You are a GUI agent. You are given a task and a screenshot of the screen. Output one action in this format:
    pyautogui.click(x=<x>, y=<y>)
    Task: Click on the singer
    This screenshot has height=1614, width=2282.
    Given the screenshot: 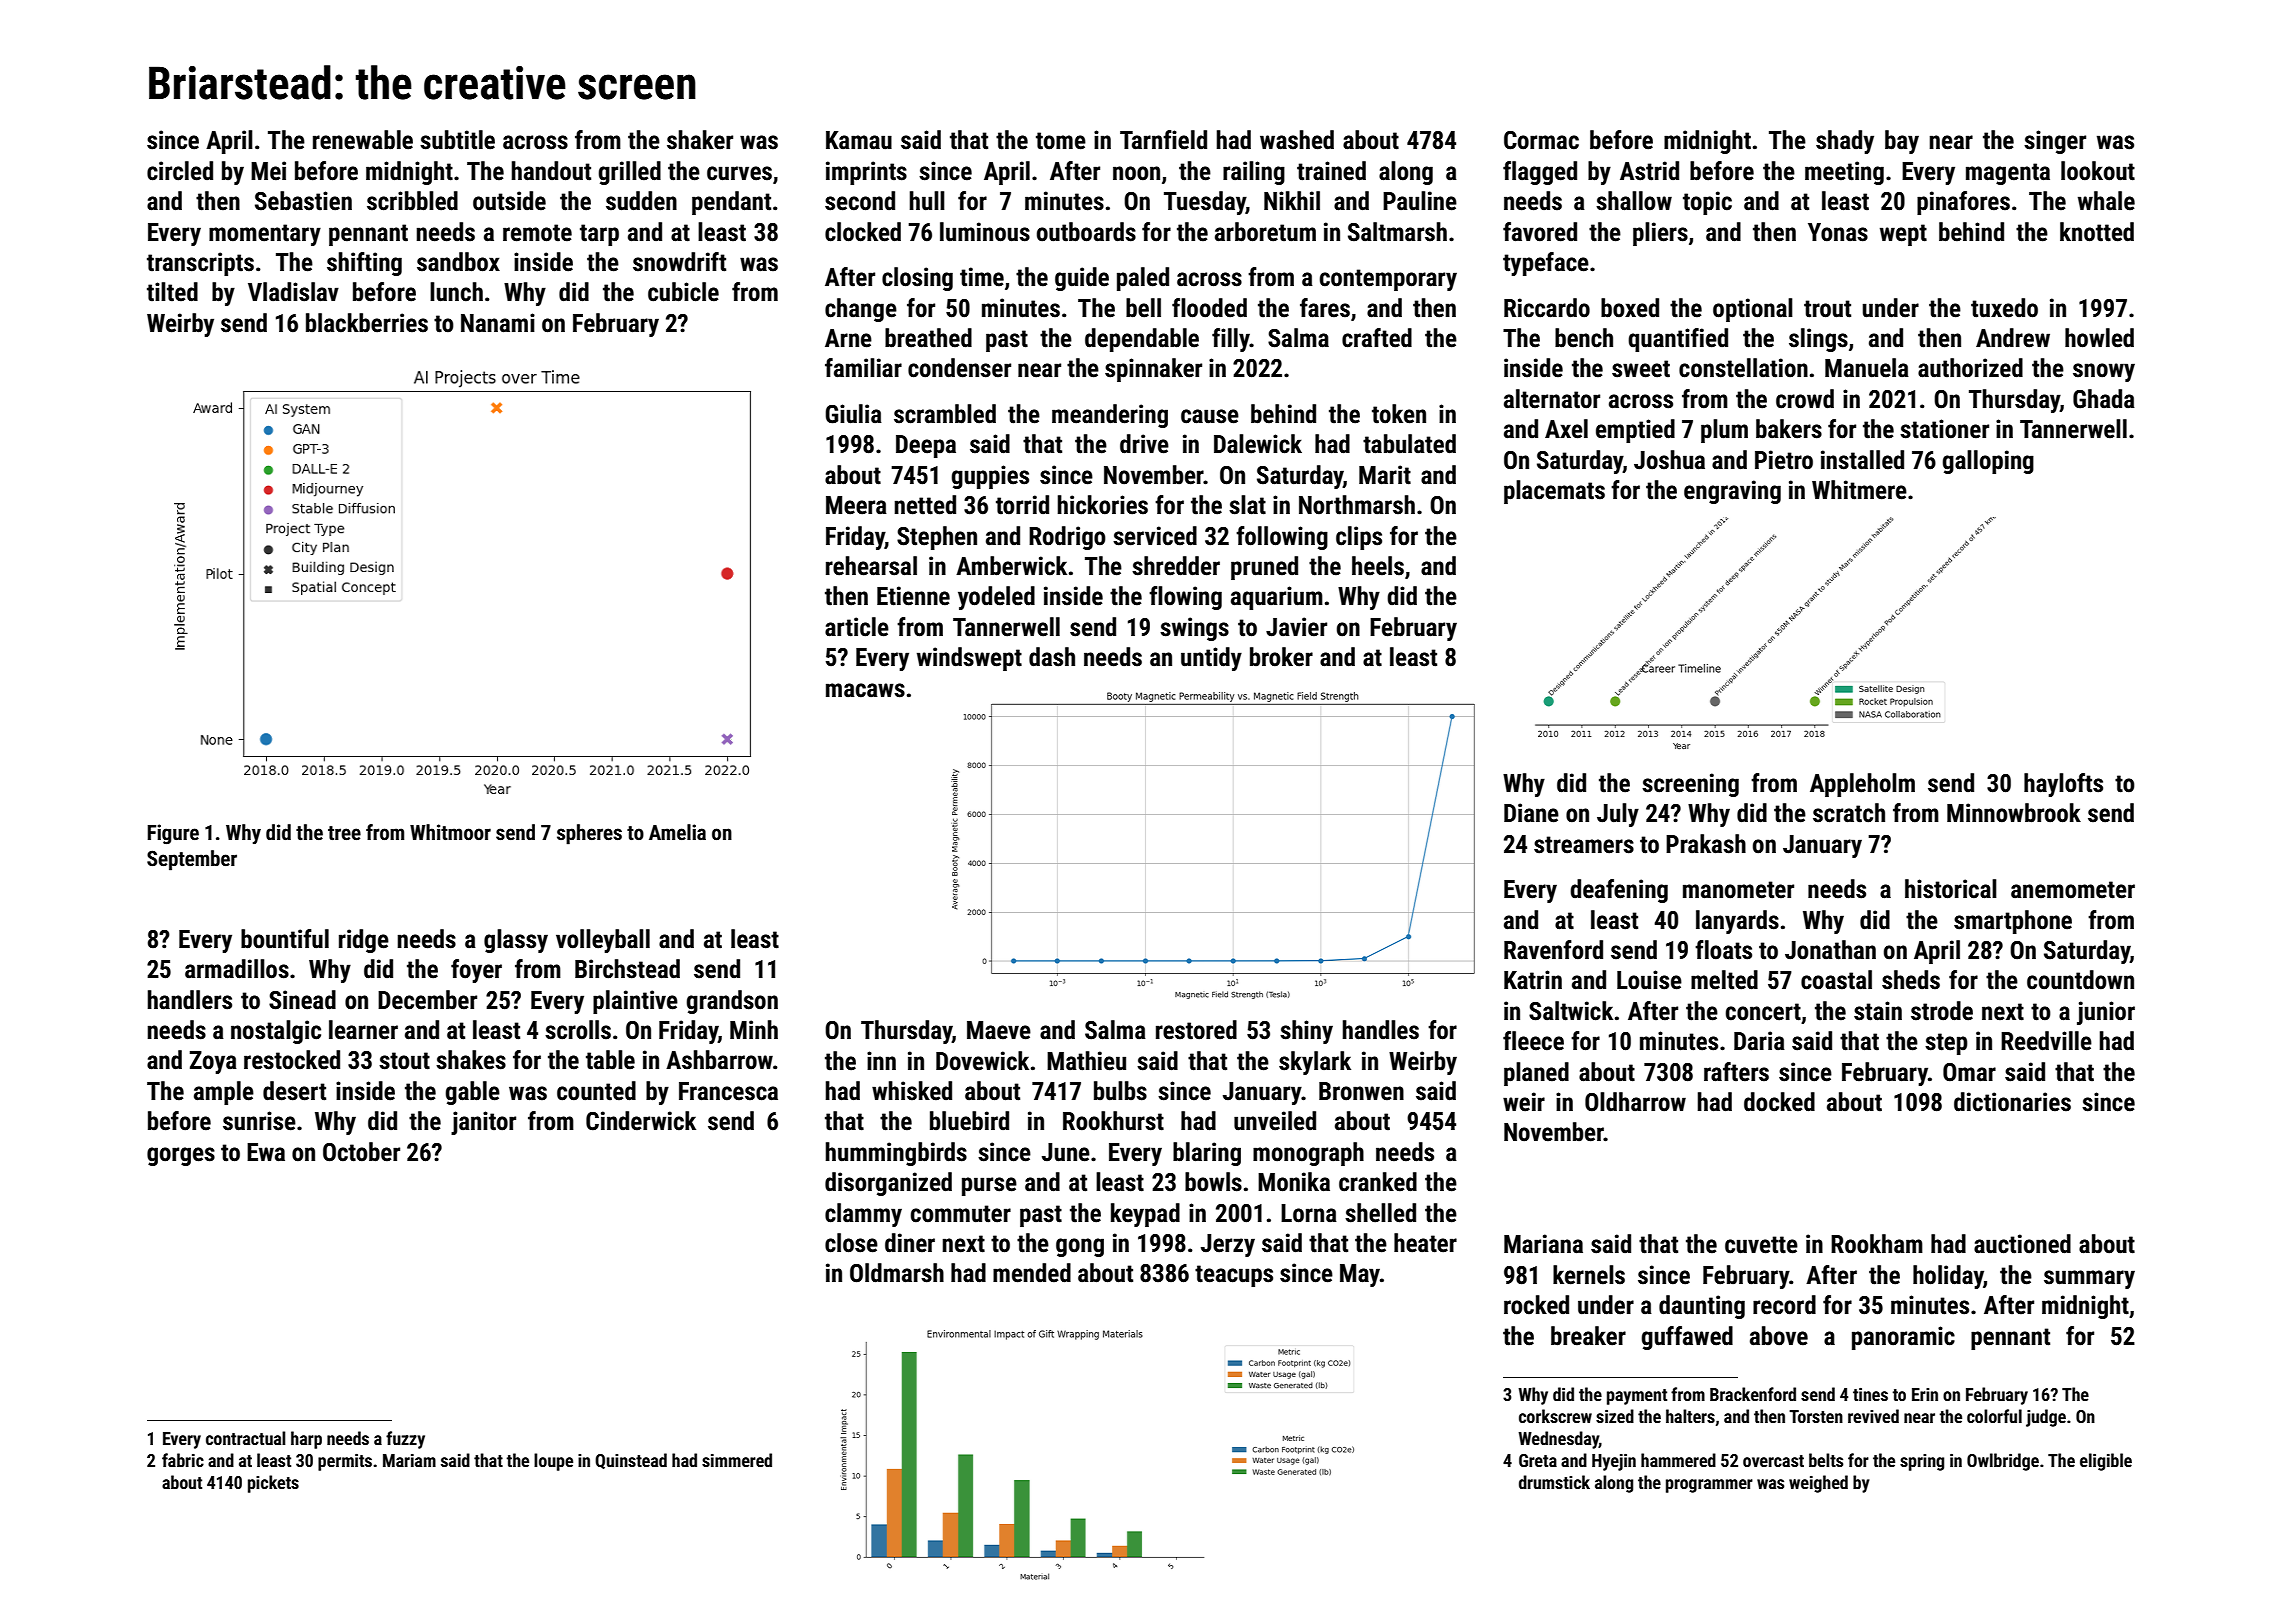 What is the action you would take?
    pyautogui.click(x=2055, y=142)
